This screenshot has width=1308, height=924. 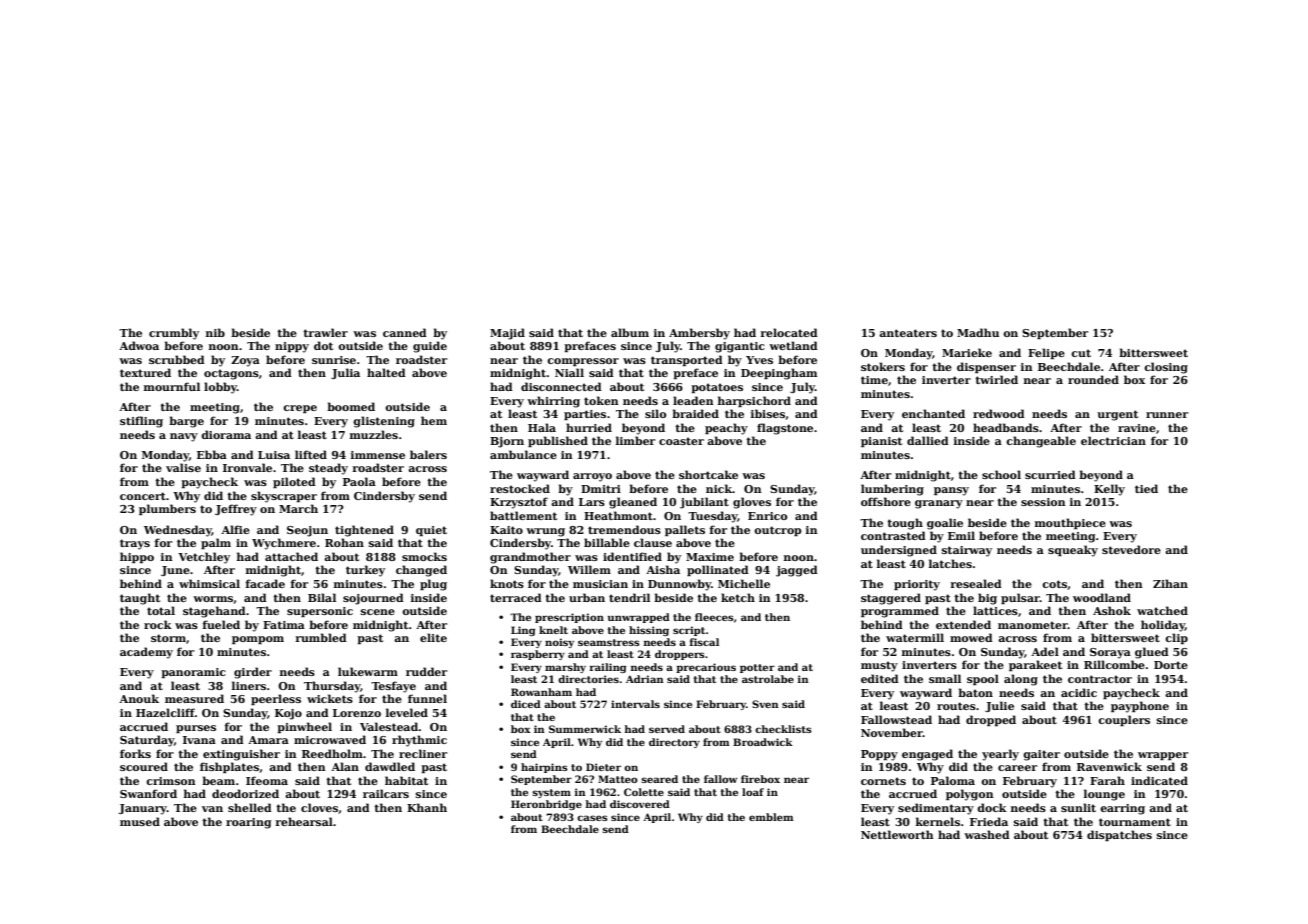 I want to click on Reedholm, so click(x=332, y=753).
